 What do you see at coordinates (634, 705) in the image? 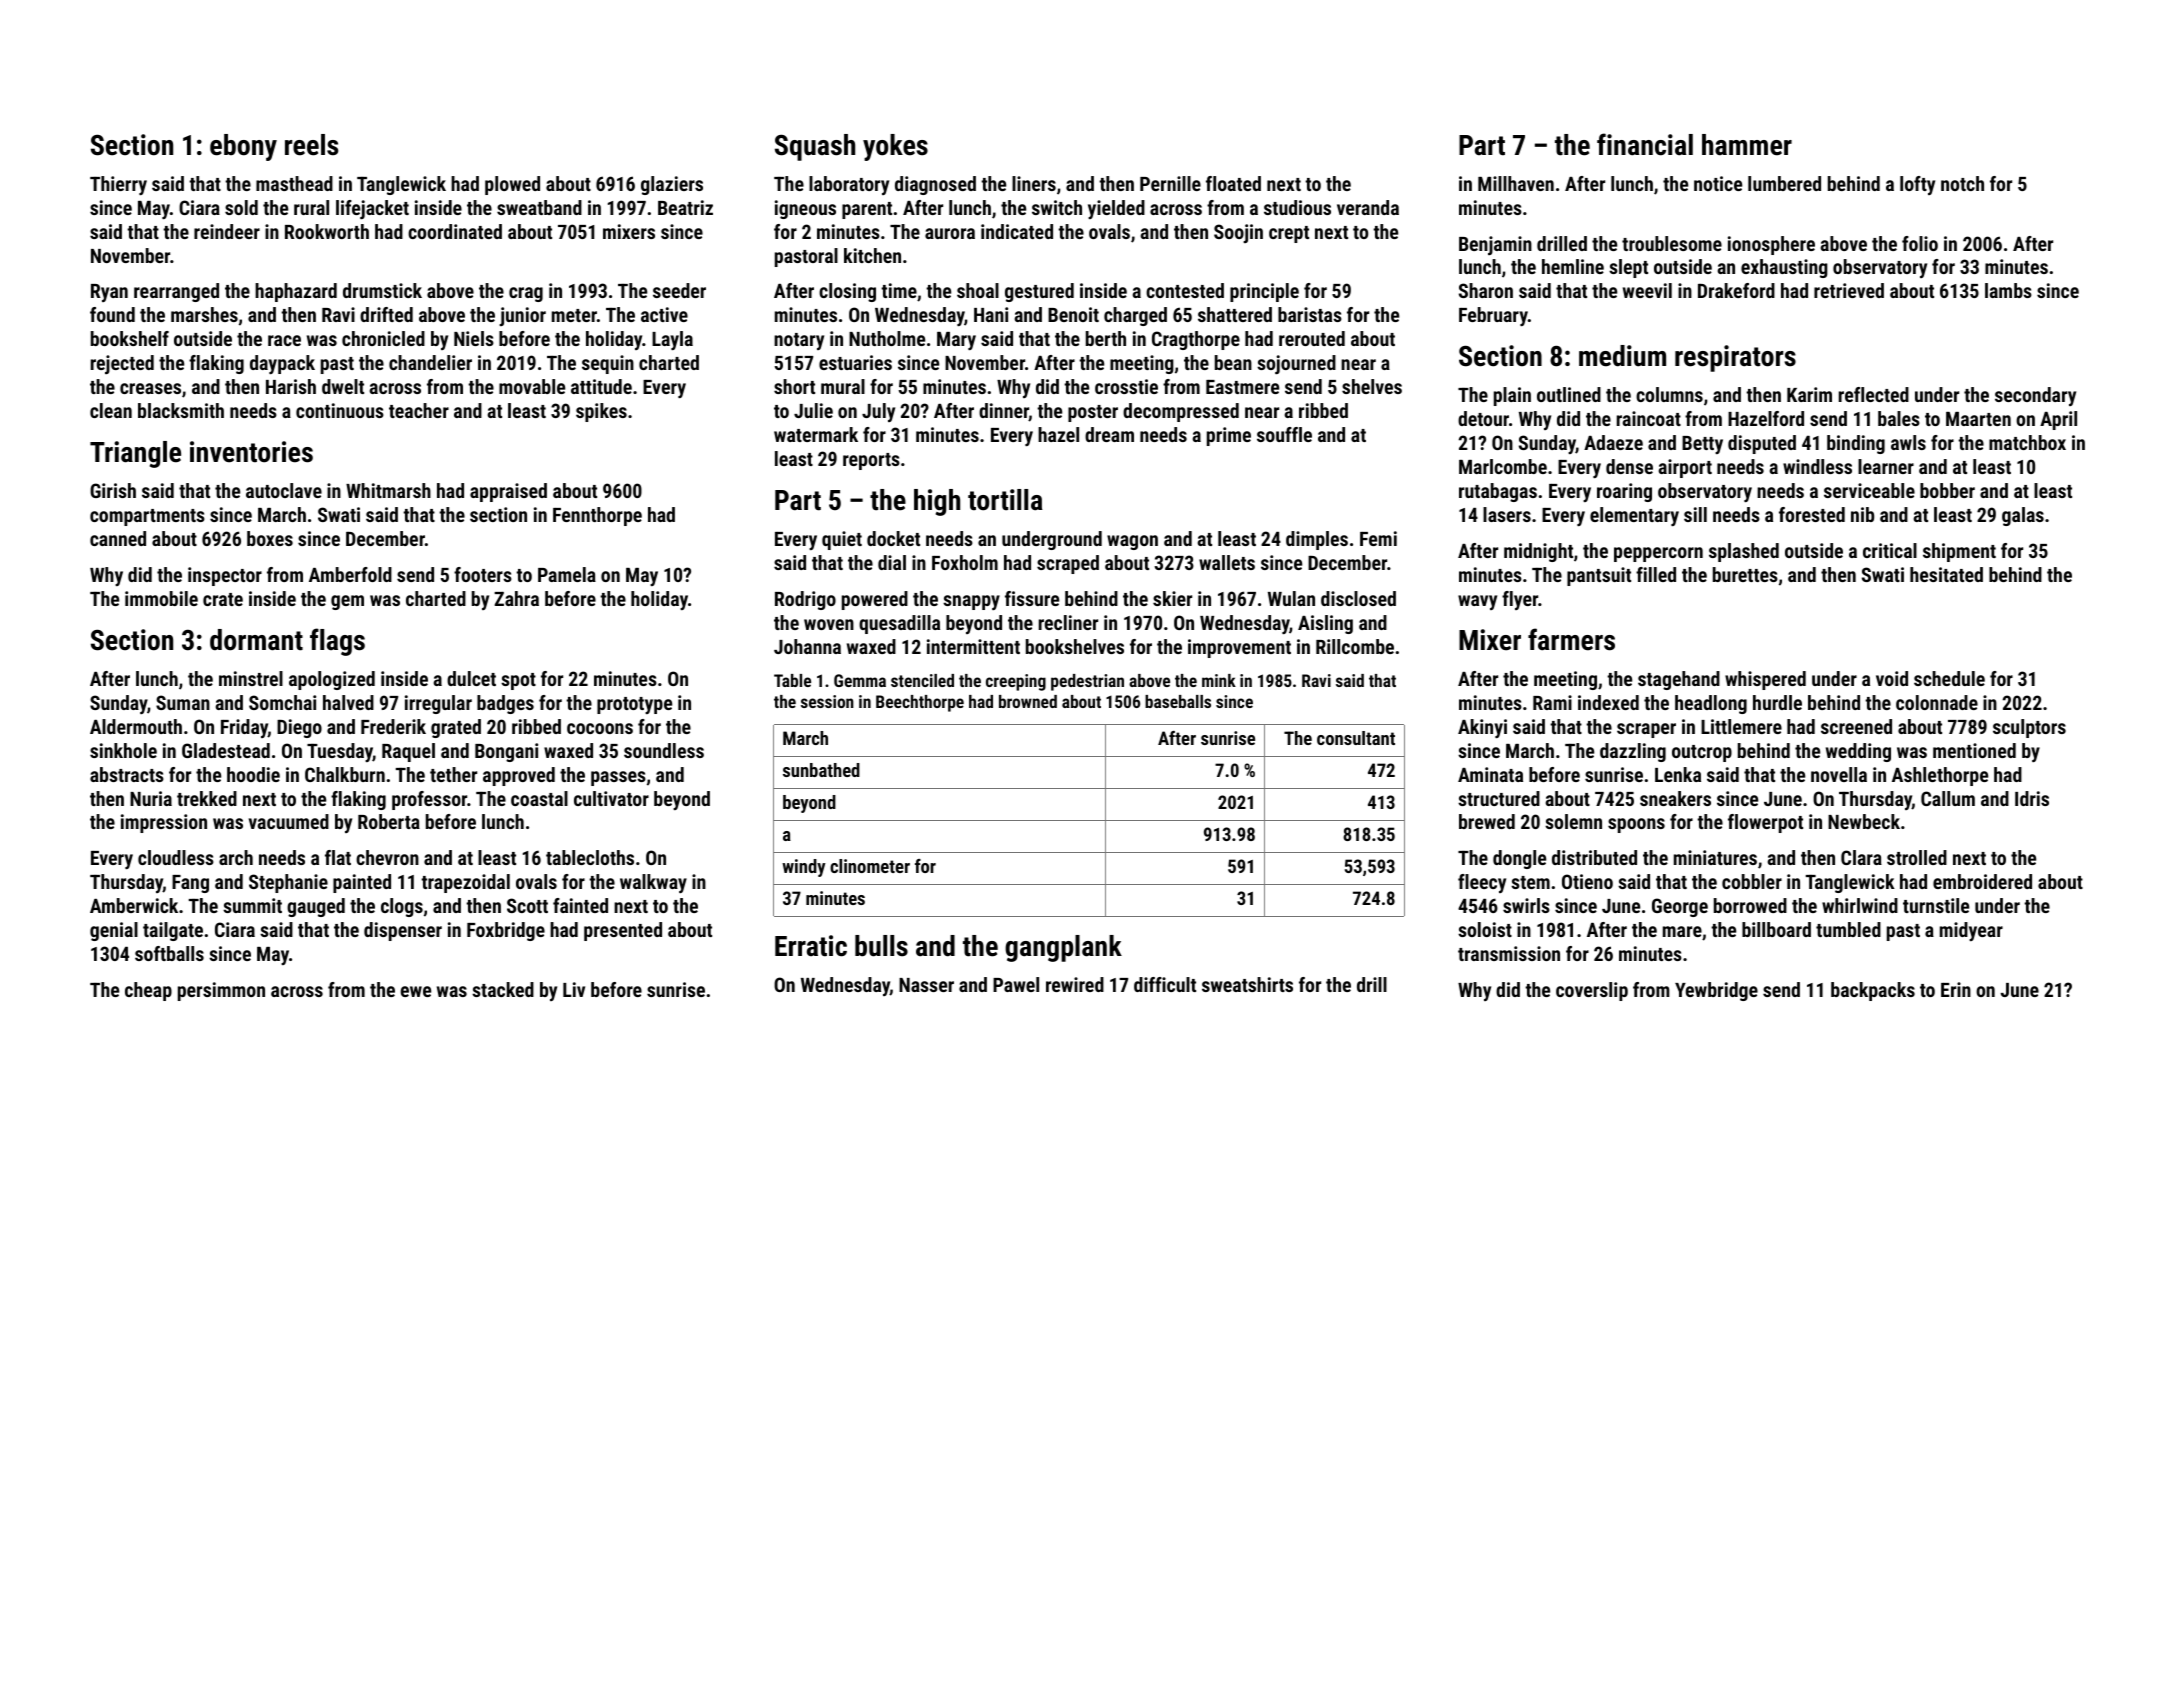
I see `prototype` at bounding box center [634, 705].
